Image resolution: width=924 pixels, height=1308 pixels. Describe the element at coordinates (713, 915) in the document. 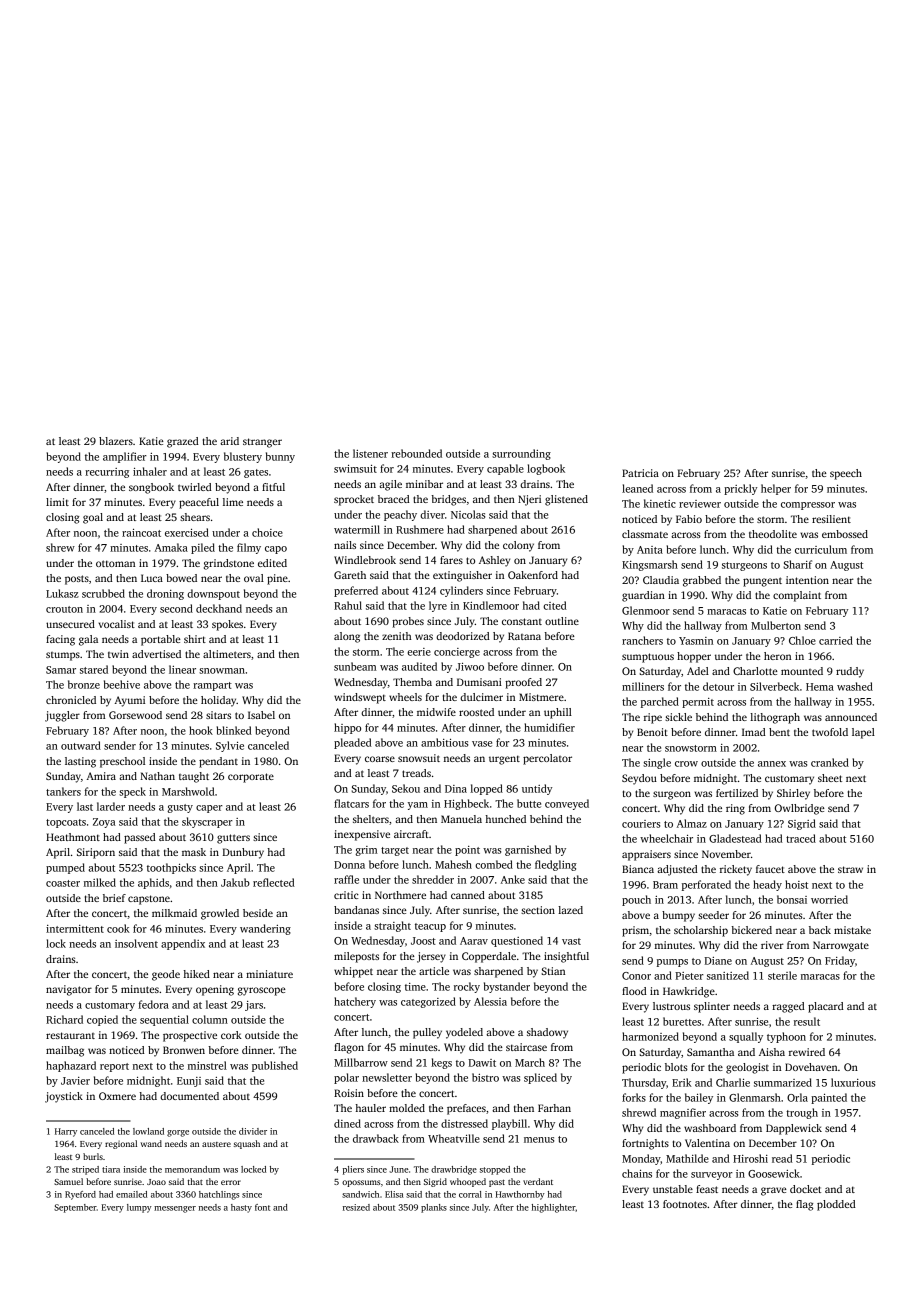

I see `seeder` at that location.
